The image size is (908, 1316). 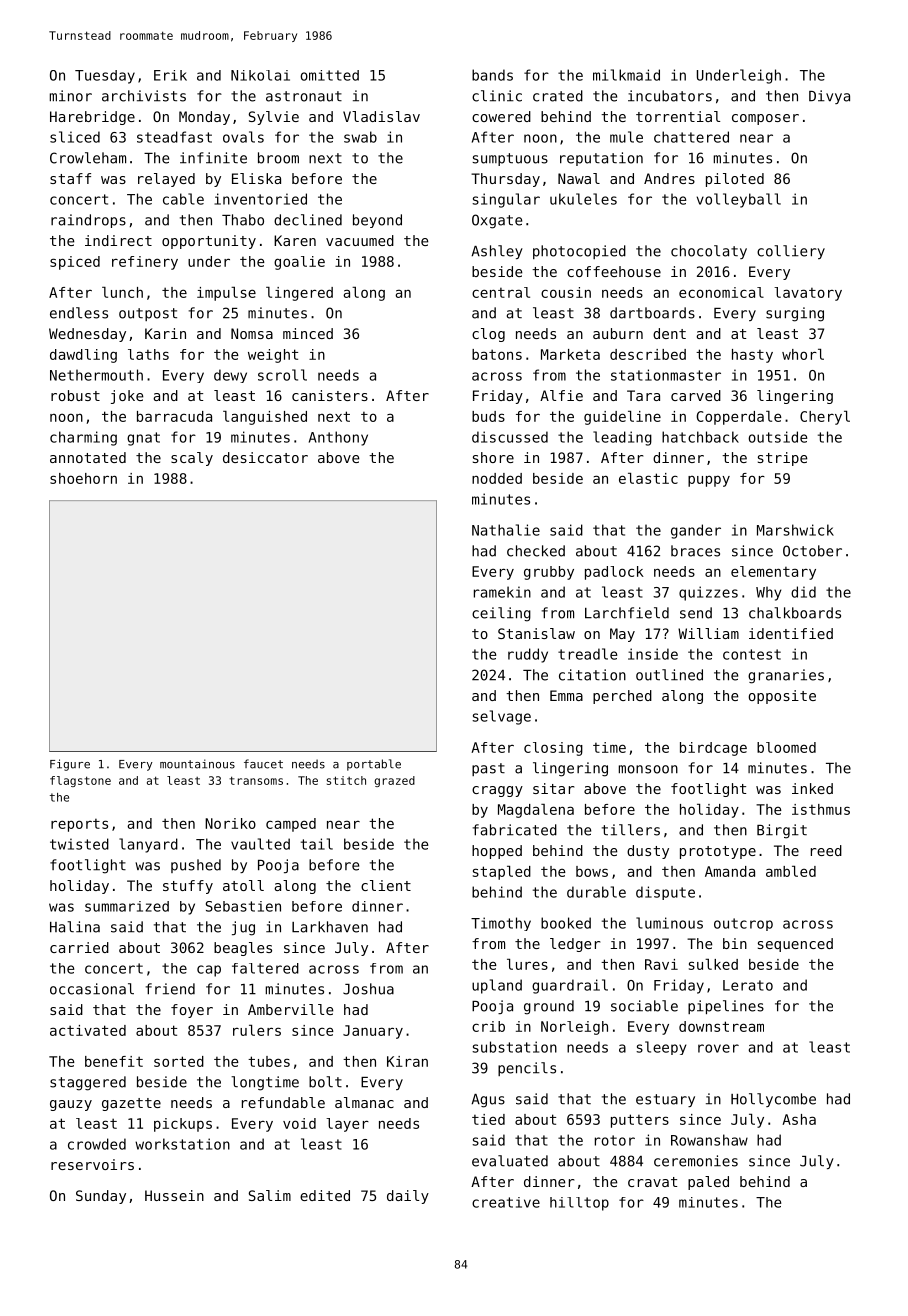 What do you see at coordinates (786, 676) in the document?
I see `granaries` at bounding box center [786, 676].
